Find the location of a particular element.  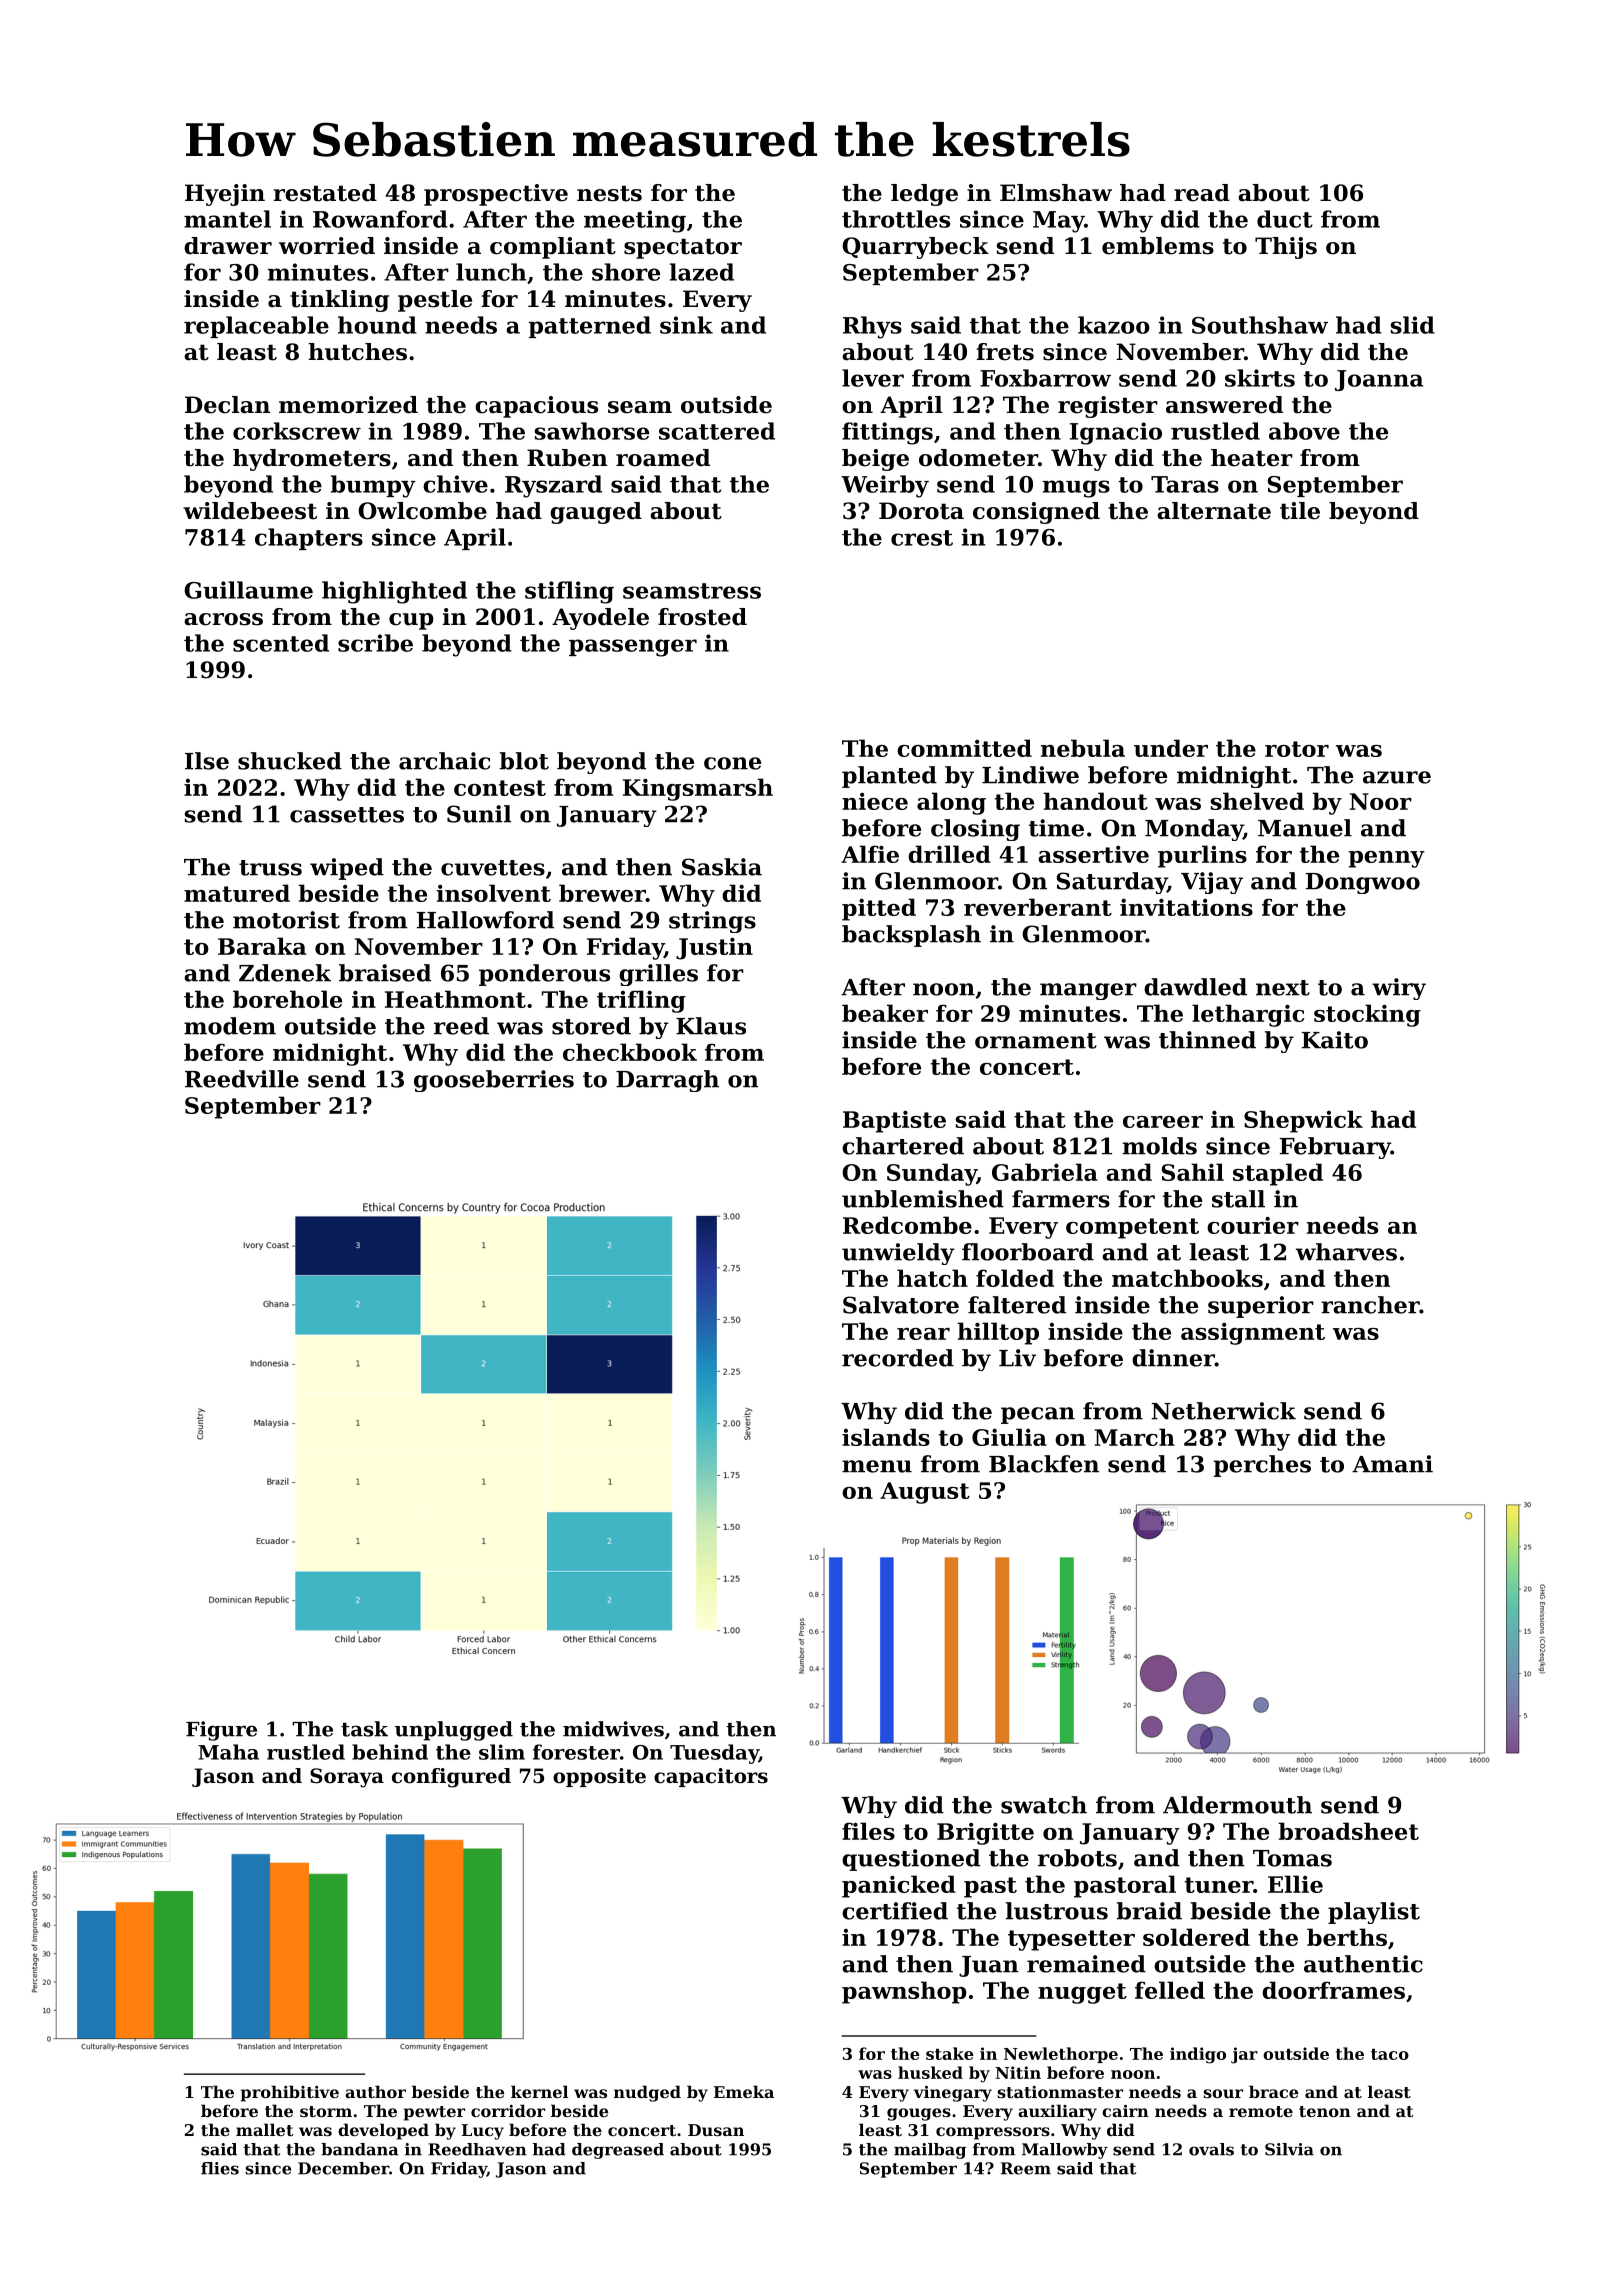

Maha is located at coordinates (228, 1752).
